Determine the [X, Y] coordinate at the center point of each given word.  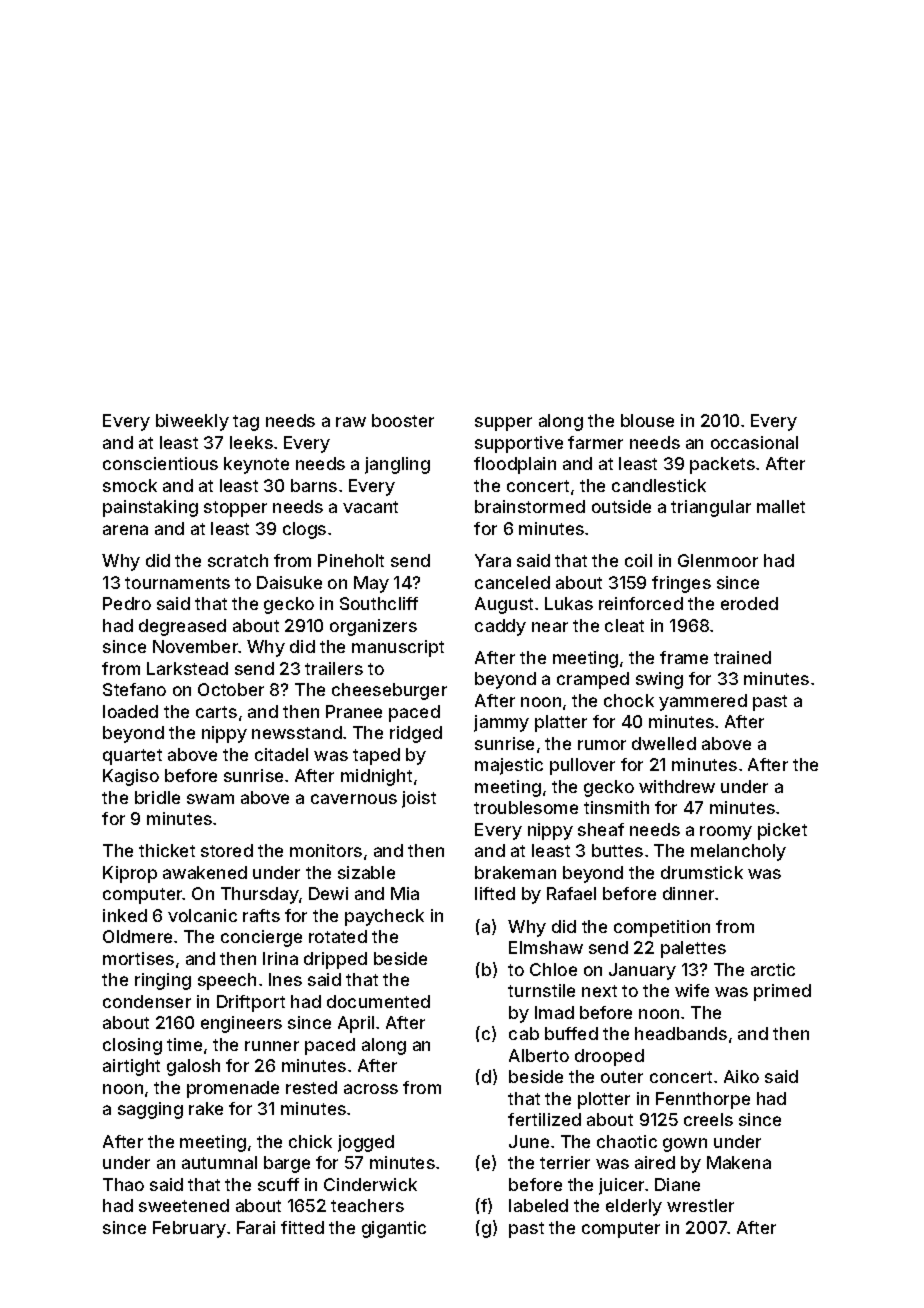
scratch [238, 560]
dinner [688, 893]
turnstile [541, 990]
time [184, 1044]
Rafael [571, 893]
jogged [366, 1143]
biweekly [192, 422]
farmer [595, 442]
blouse [647, 420]
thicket [167, 850]
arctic [773, 969]
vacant [370, 507]
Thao [123, 1184]
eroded [749, 603]
